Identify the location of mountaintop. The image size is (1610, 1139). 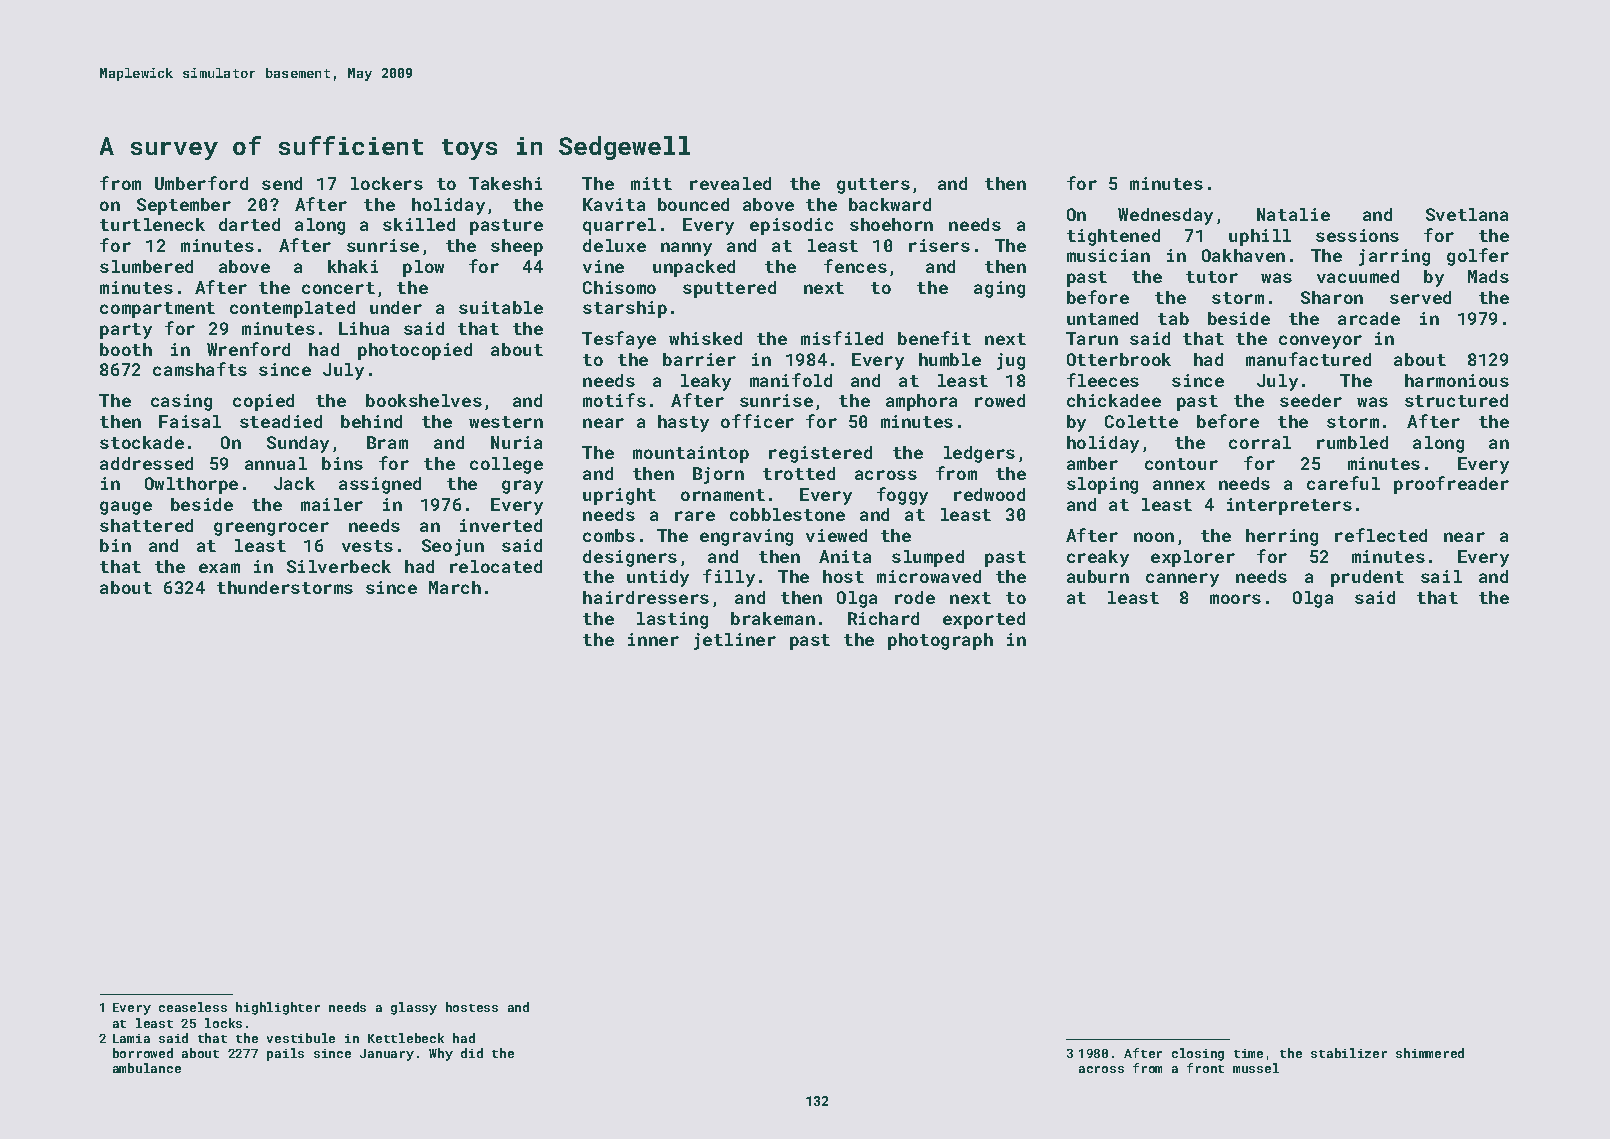
(691, 454).
